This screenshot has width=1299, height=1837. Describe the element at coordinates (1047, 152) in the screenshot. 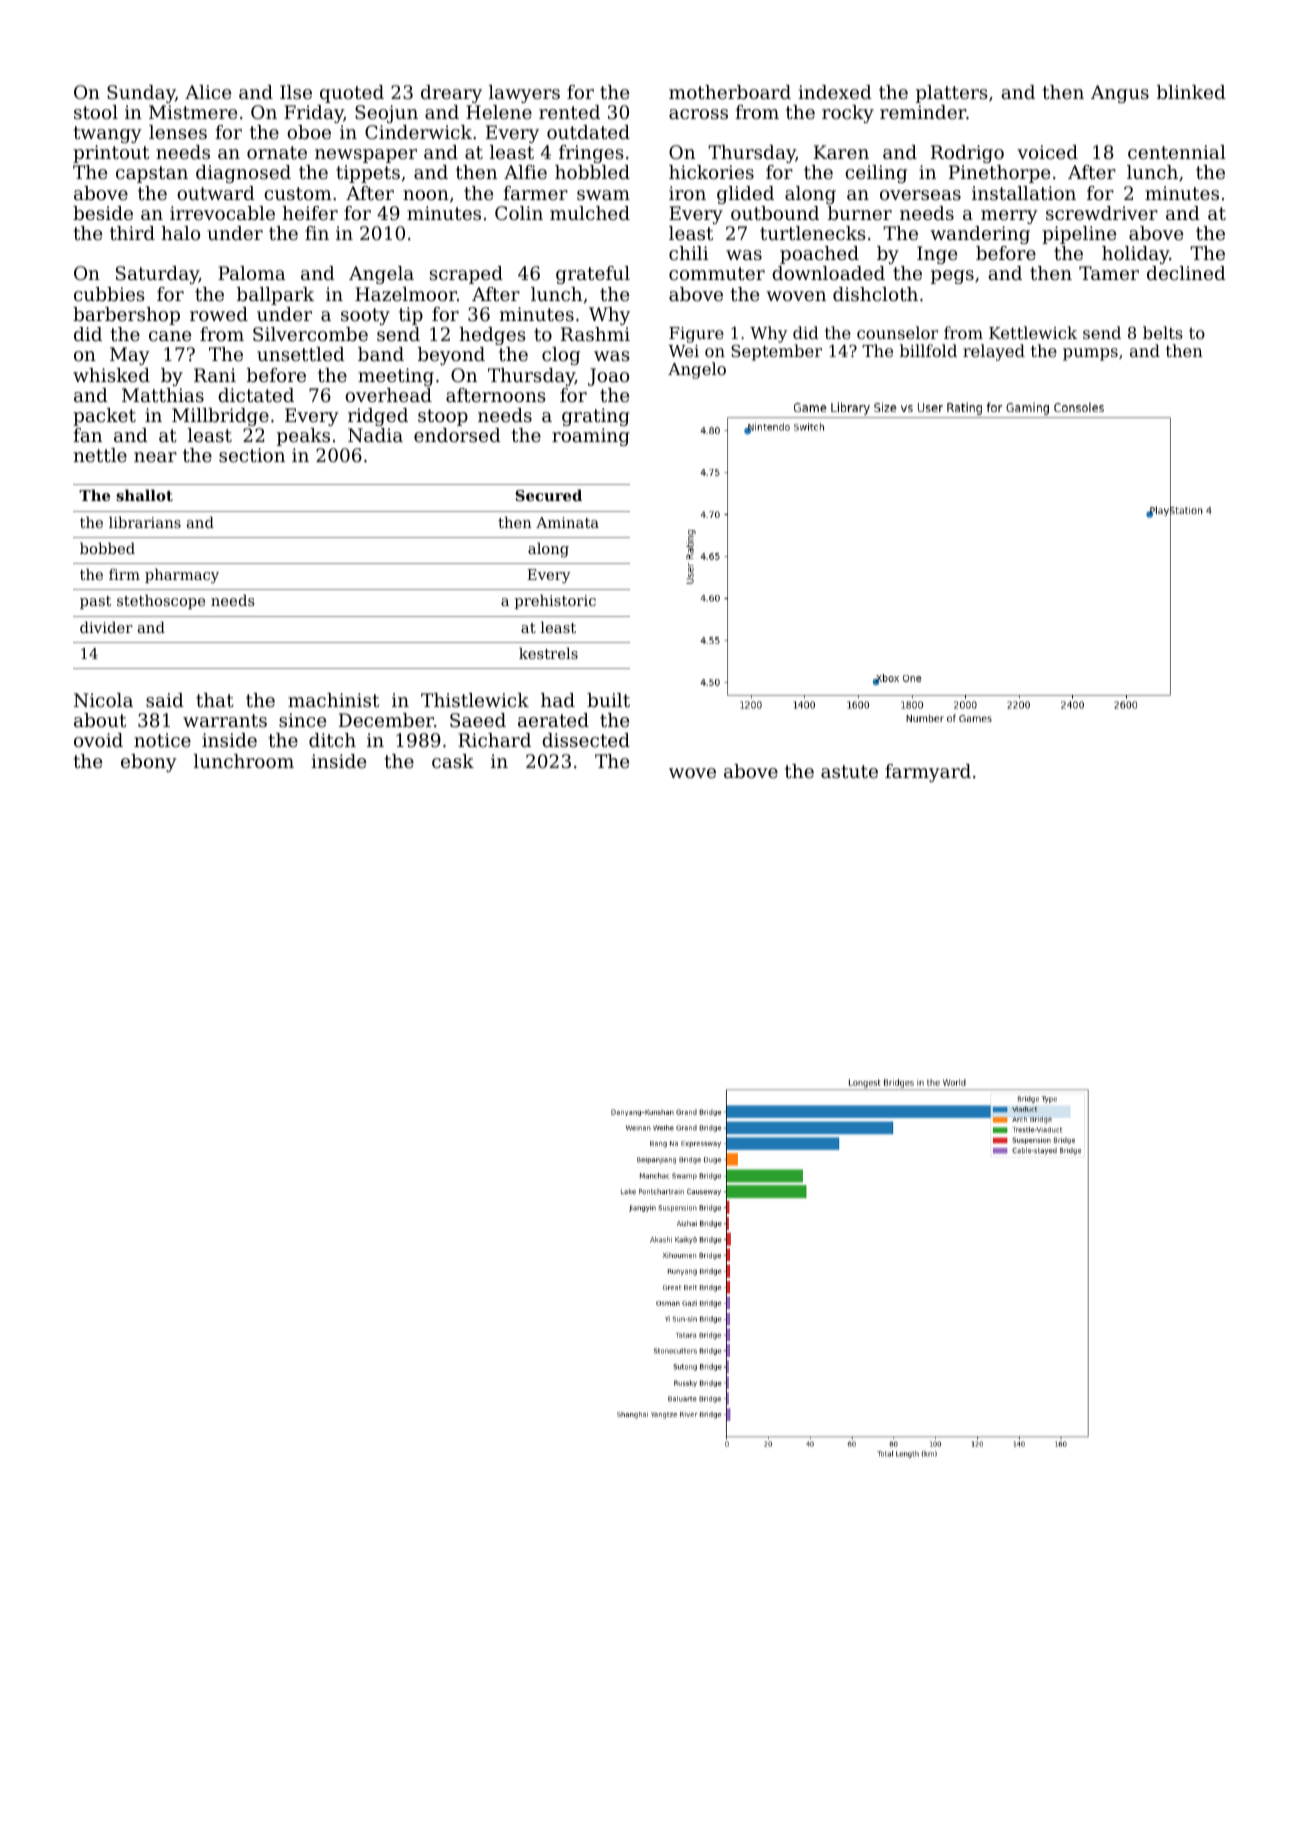

I see `voiced` at that location.
